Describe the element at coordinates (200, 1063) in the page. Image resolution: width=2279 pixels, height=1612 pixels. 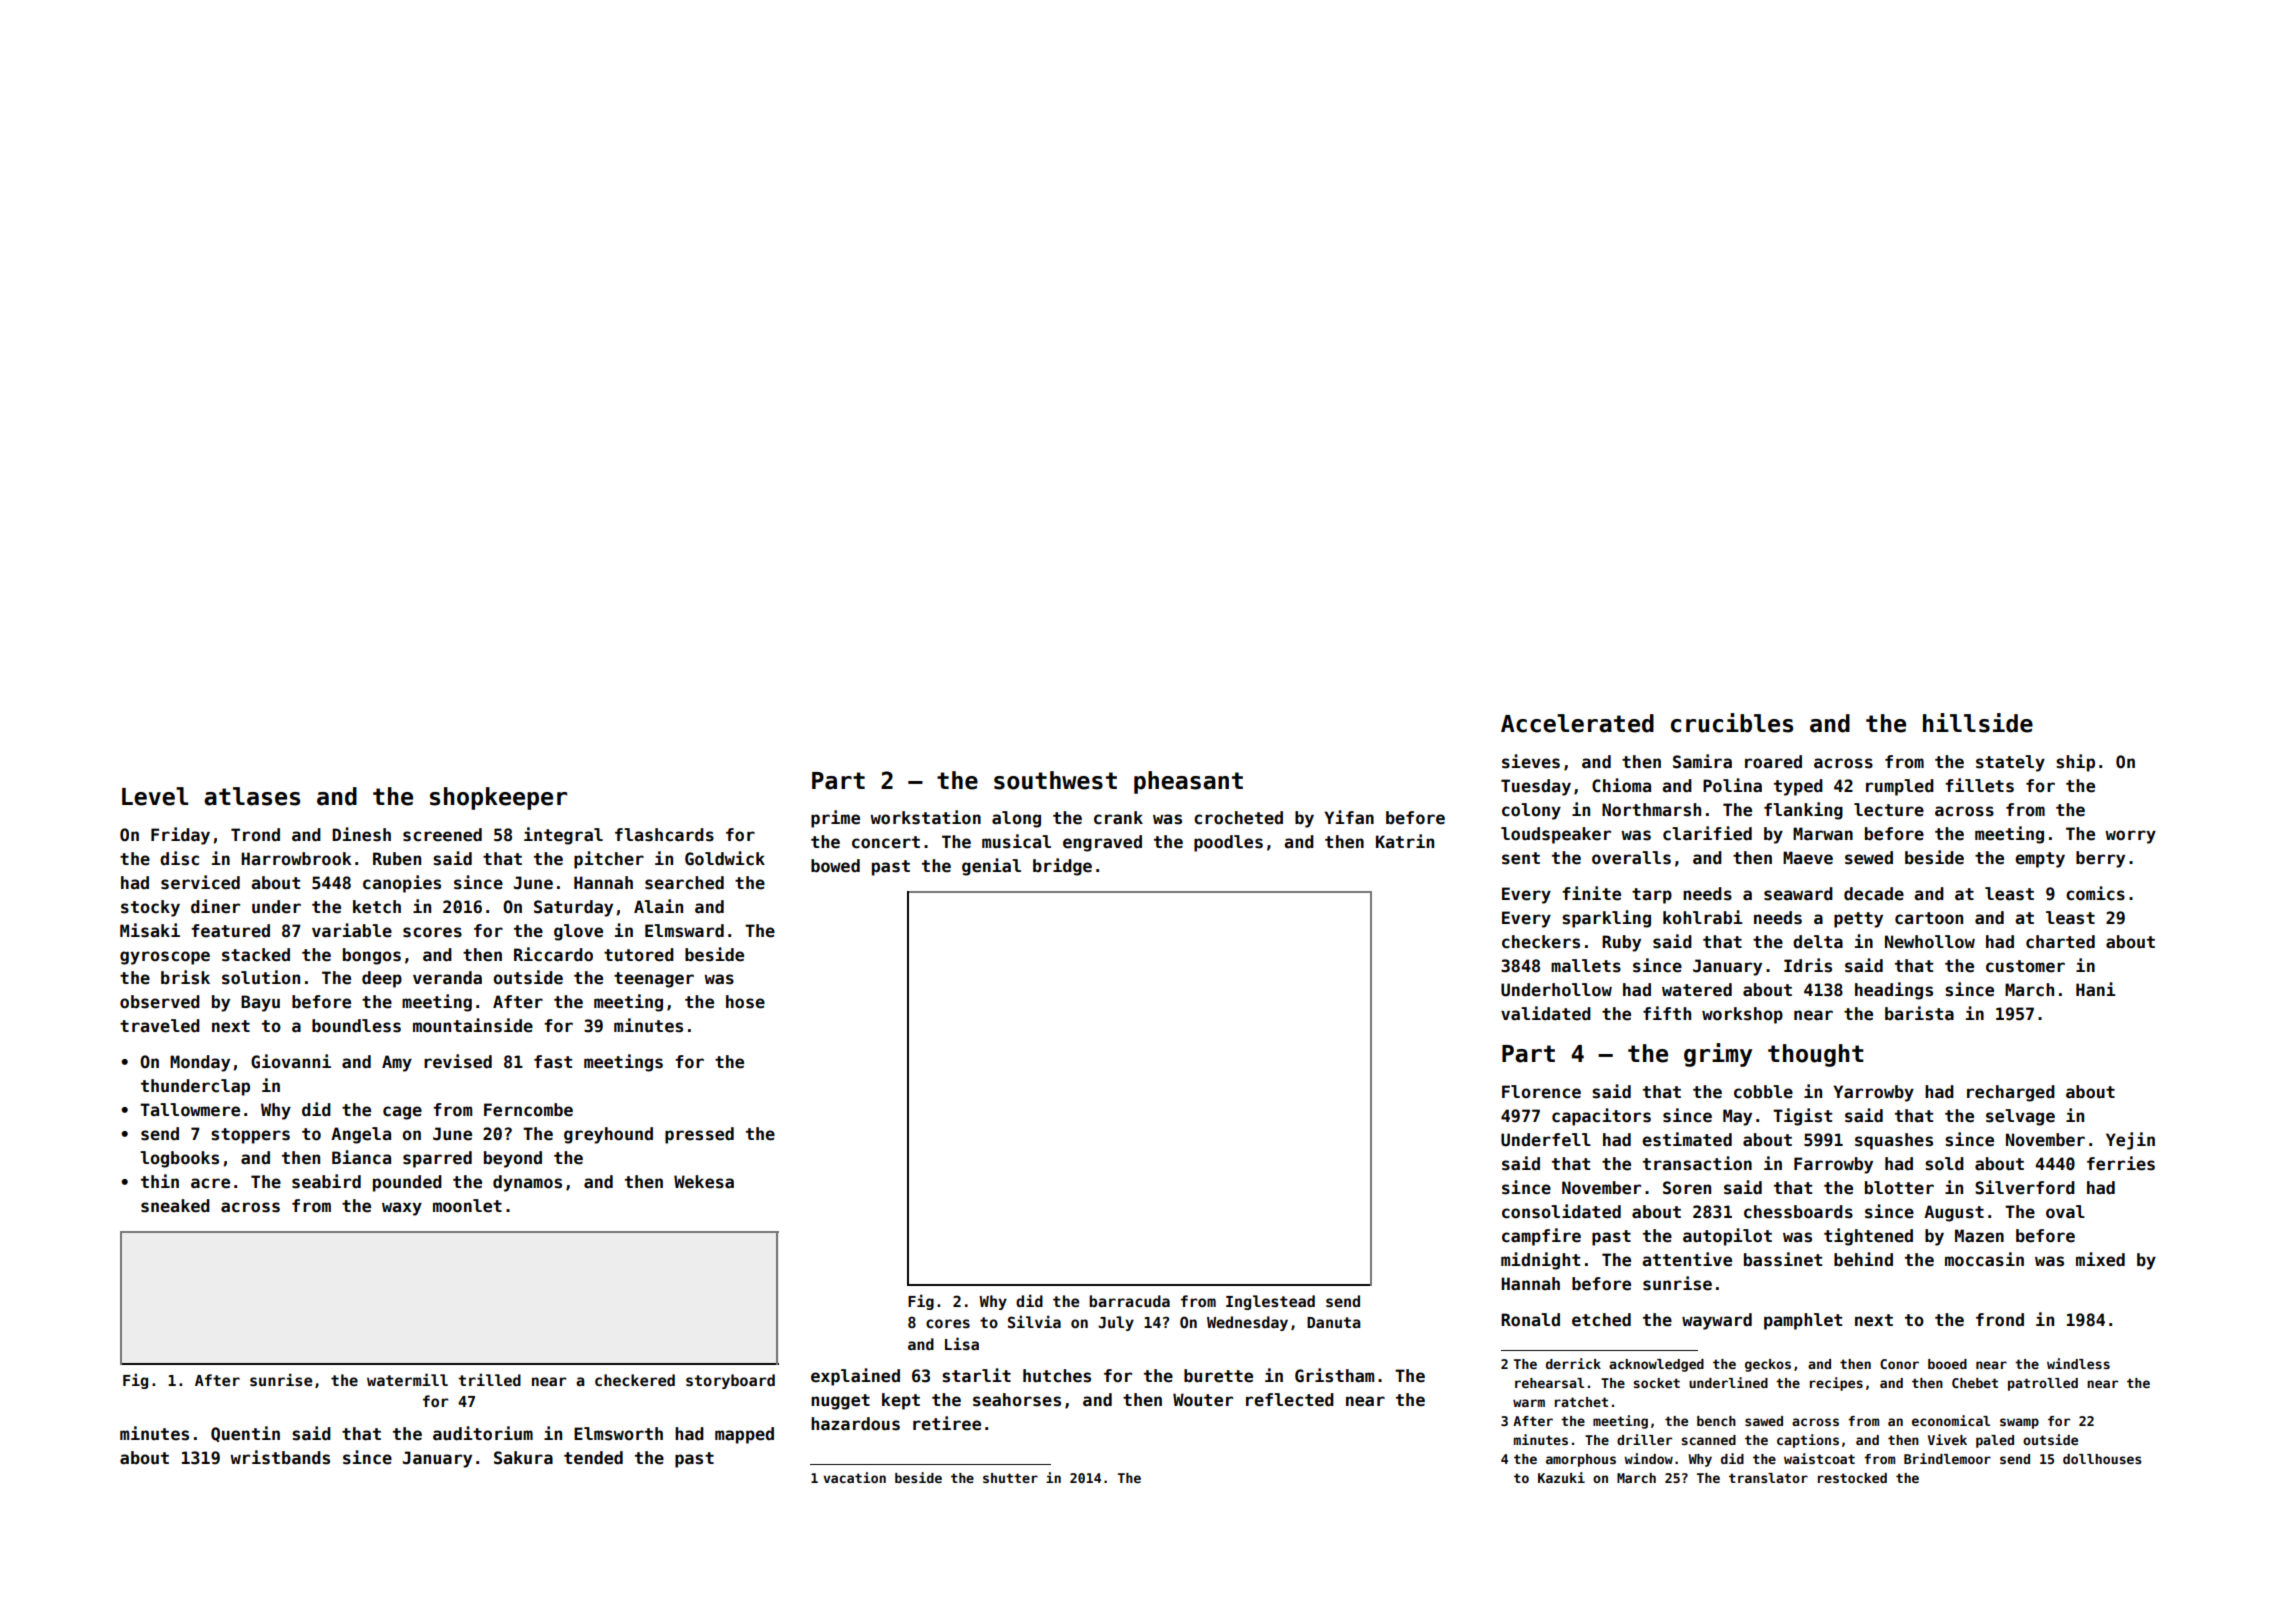
I see `Monday` at that location.
